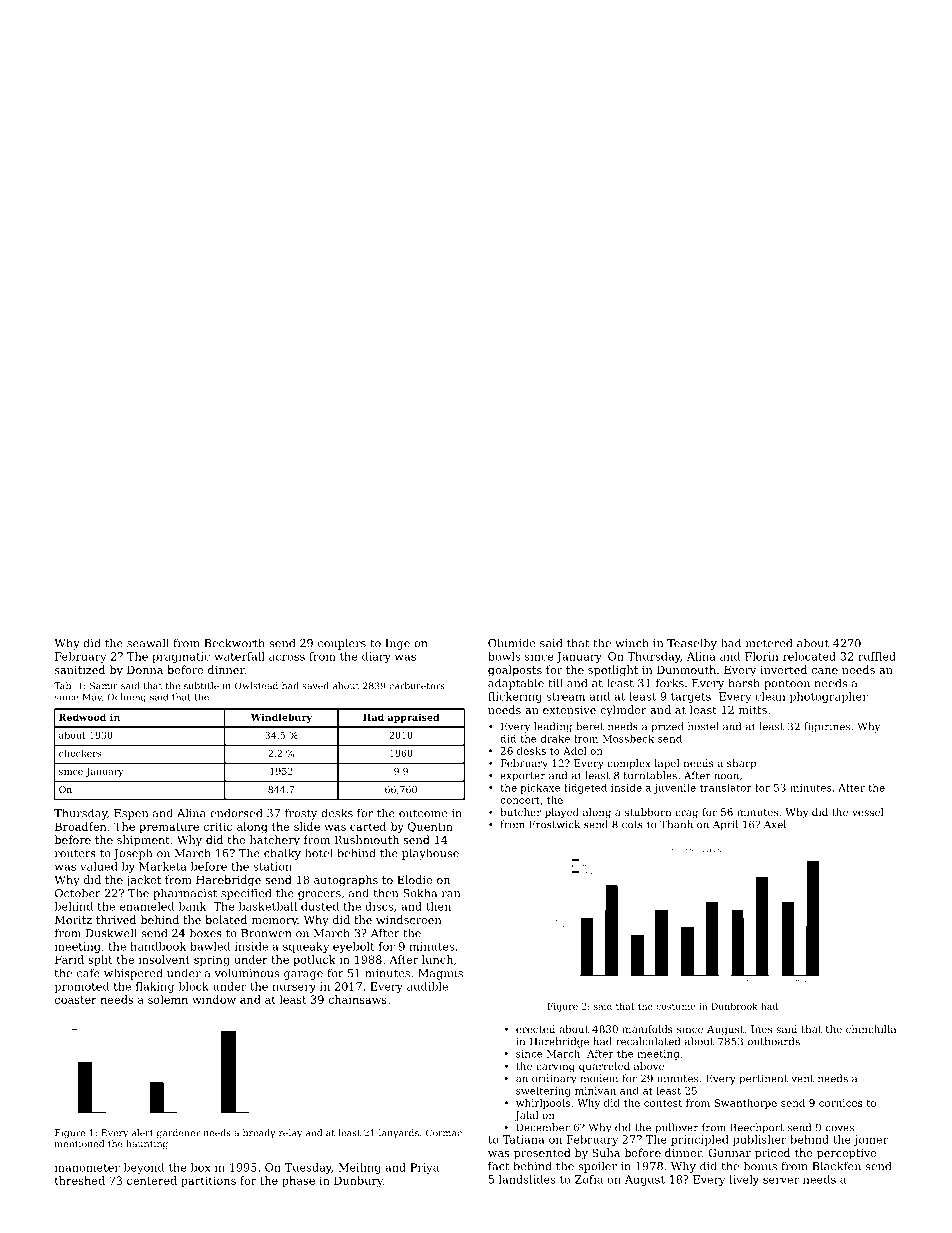  I want to click on leading, so click(553, 727).
